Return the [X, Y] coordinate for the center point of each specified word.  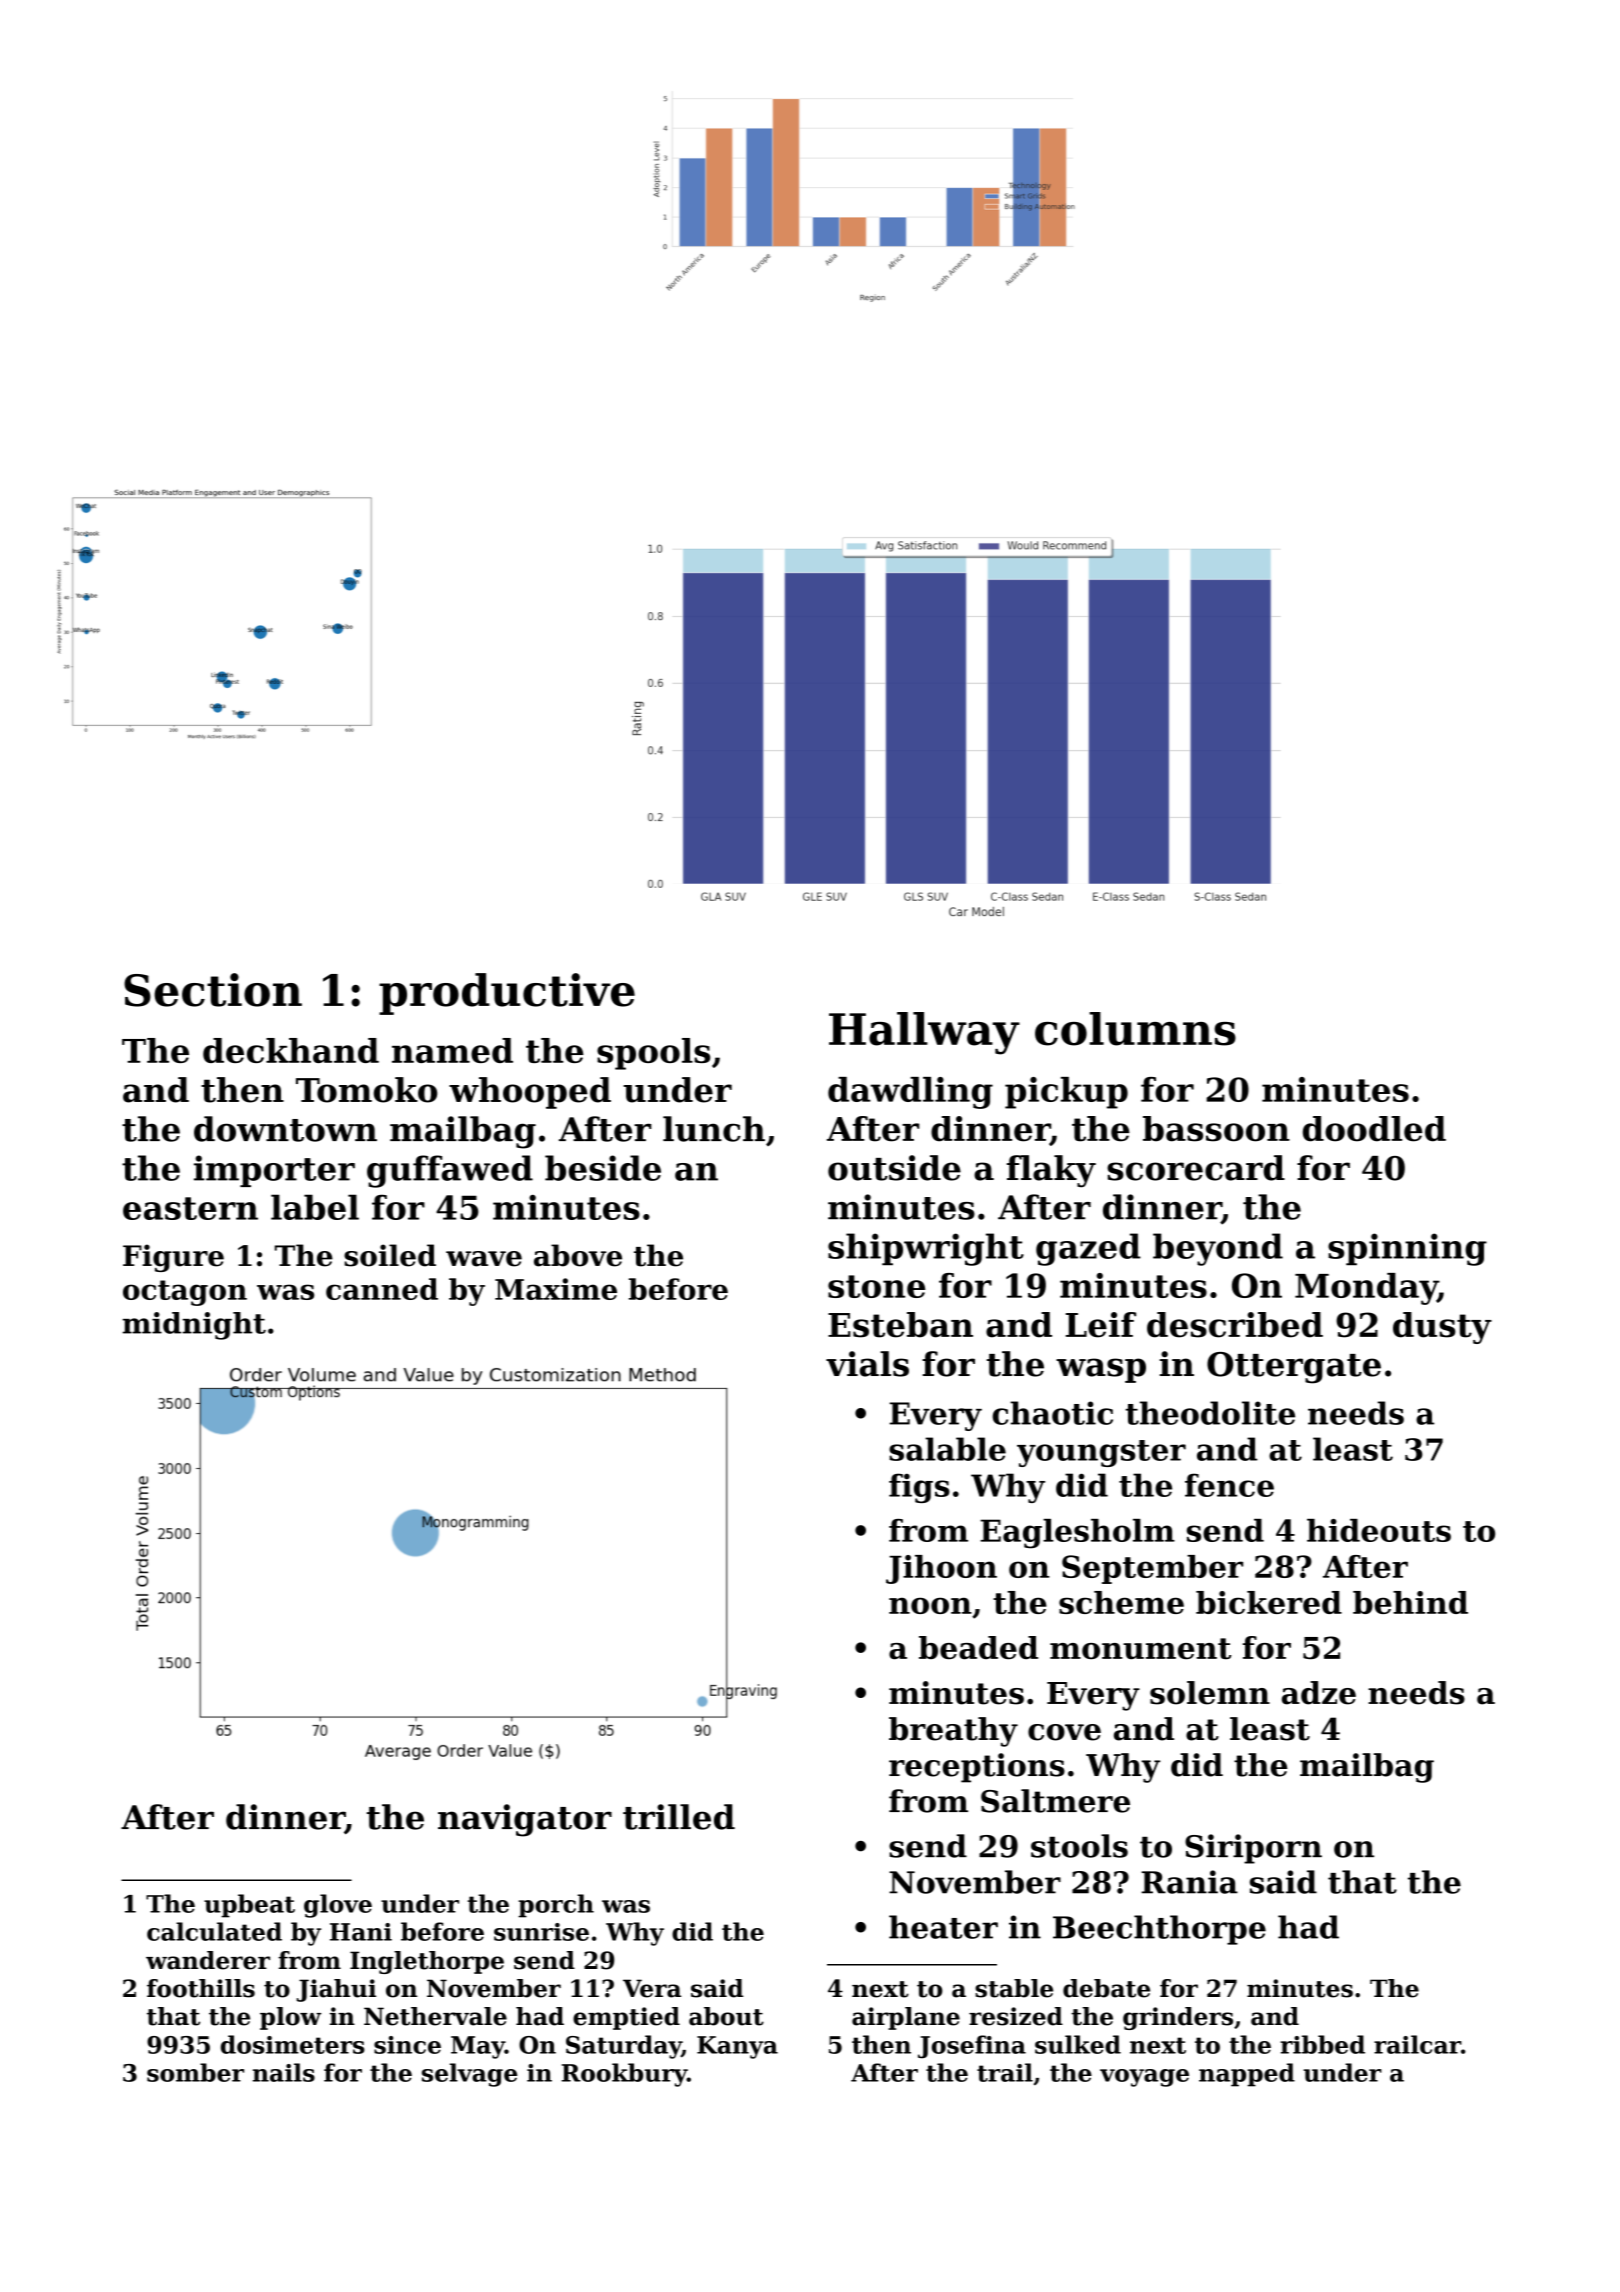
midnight [194, 1326]
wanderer [208, 1960]
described [1235, 1325]
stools [1079, 1846]
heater [943, 1927]
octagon [185, 1293]
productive [507, 994]
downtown [285, 1129]
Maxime [556, 1289]
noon [930, 1605]
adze [1319, 1693]
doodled [1374, 1129]
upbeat [249, 1906]
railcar [1417, 2044]
